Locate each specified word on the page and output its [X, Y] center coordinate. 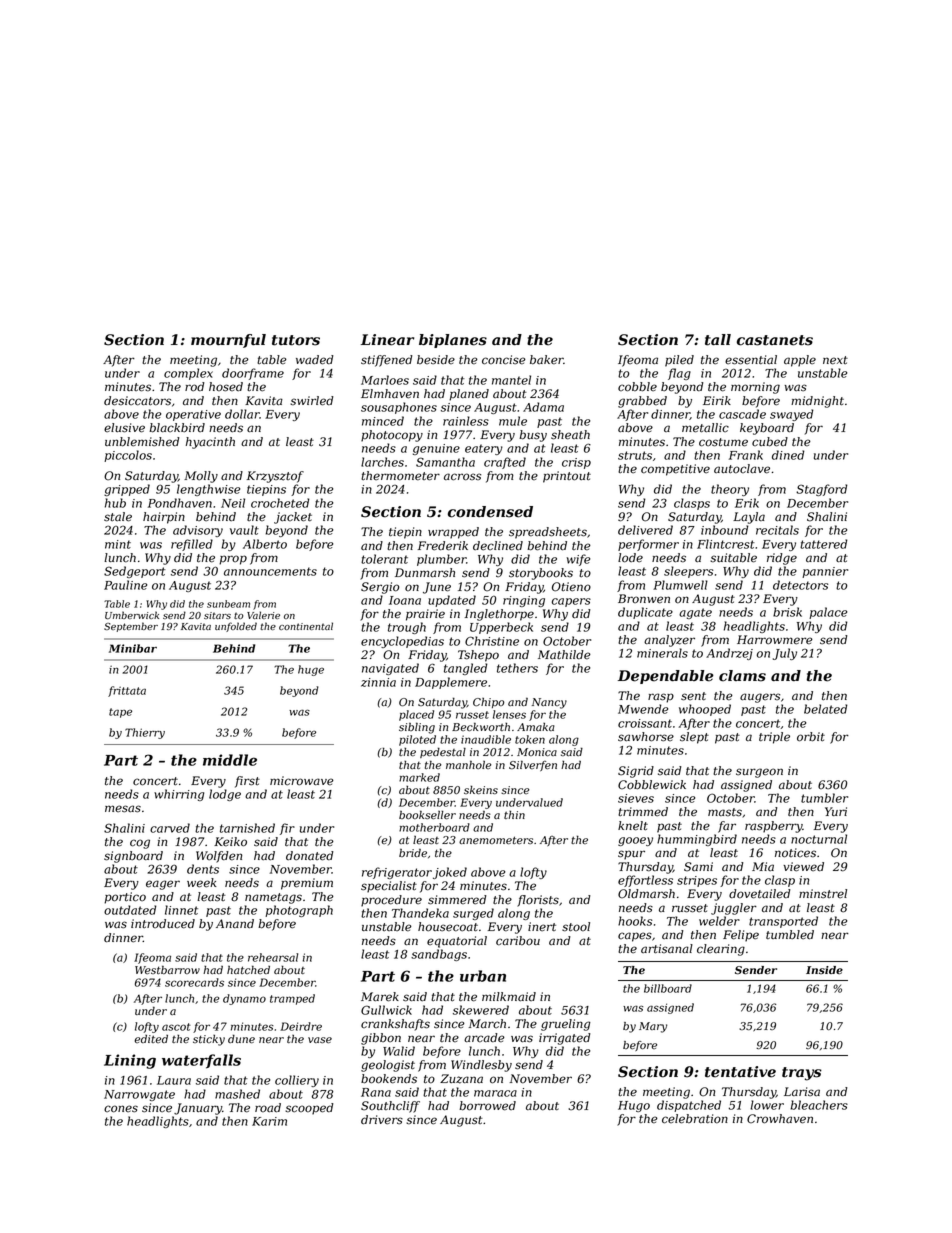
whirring [179, 795]
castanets [775, 340]
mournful [228, 341]
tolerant [384, 559]
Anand [235, 924]
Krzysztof [275, 477]
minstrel [823, 894]
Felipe [741, 936]
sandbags [439, 955]
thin [514, 815]
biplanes [453, 341]
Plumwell [680, 585]
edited [151, 1039]
